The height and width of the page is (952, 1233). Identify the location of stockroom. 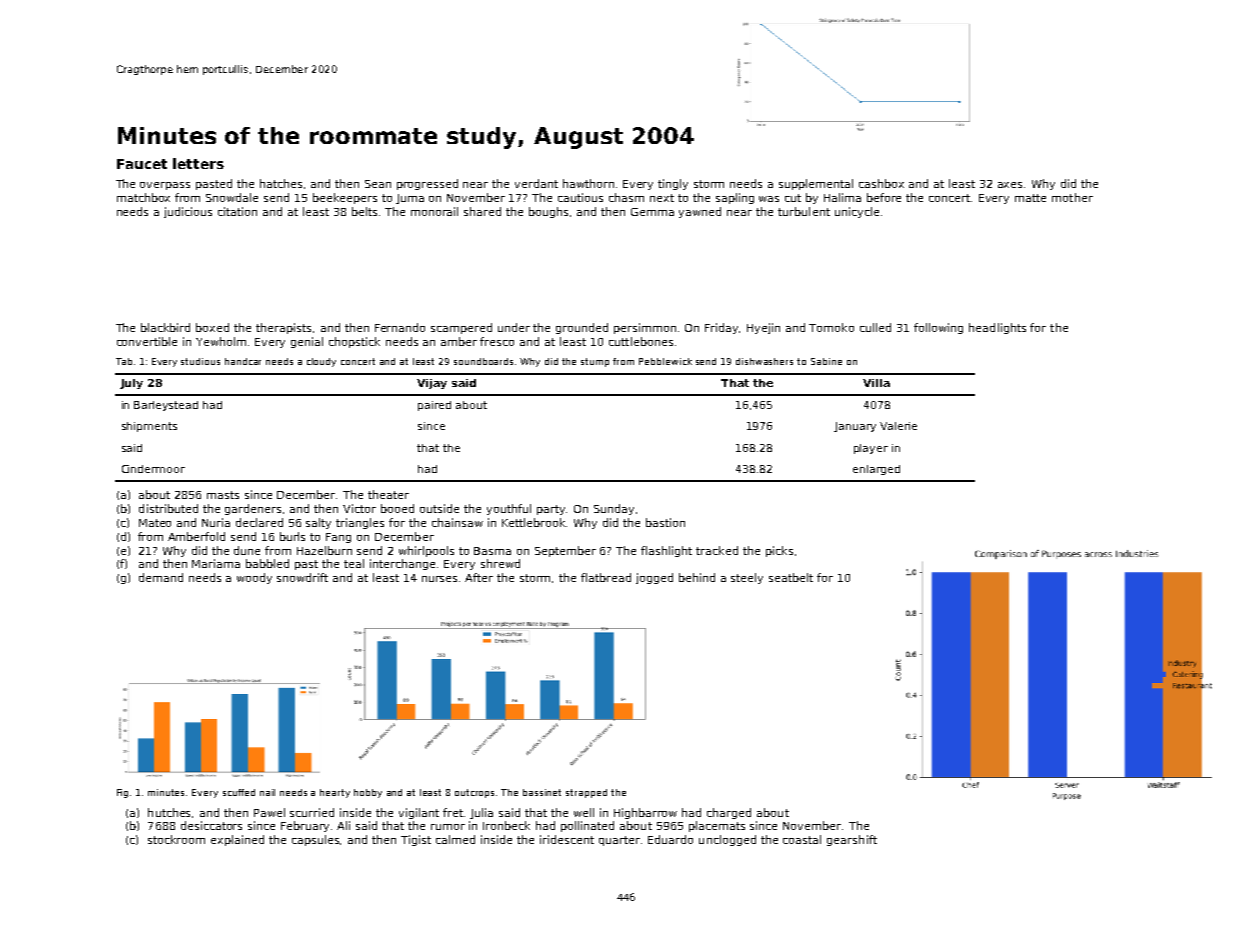
(176, 839).
